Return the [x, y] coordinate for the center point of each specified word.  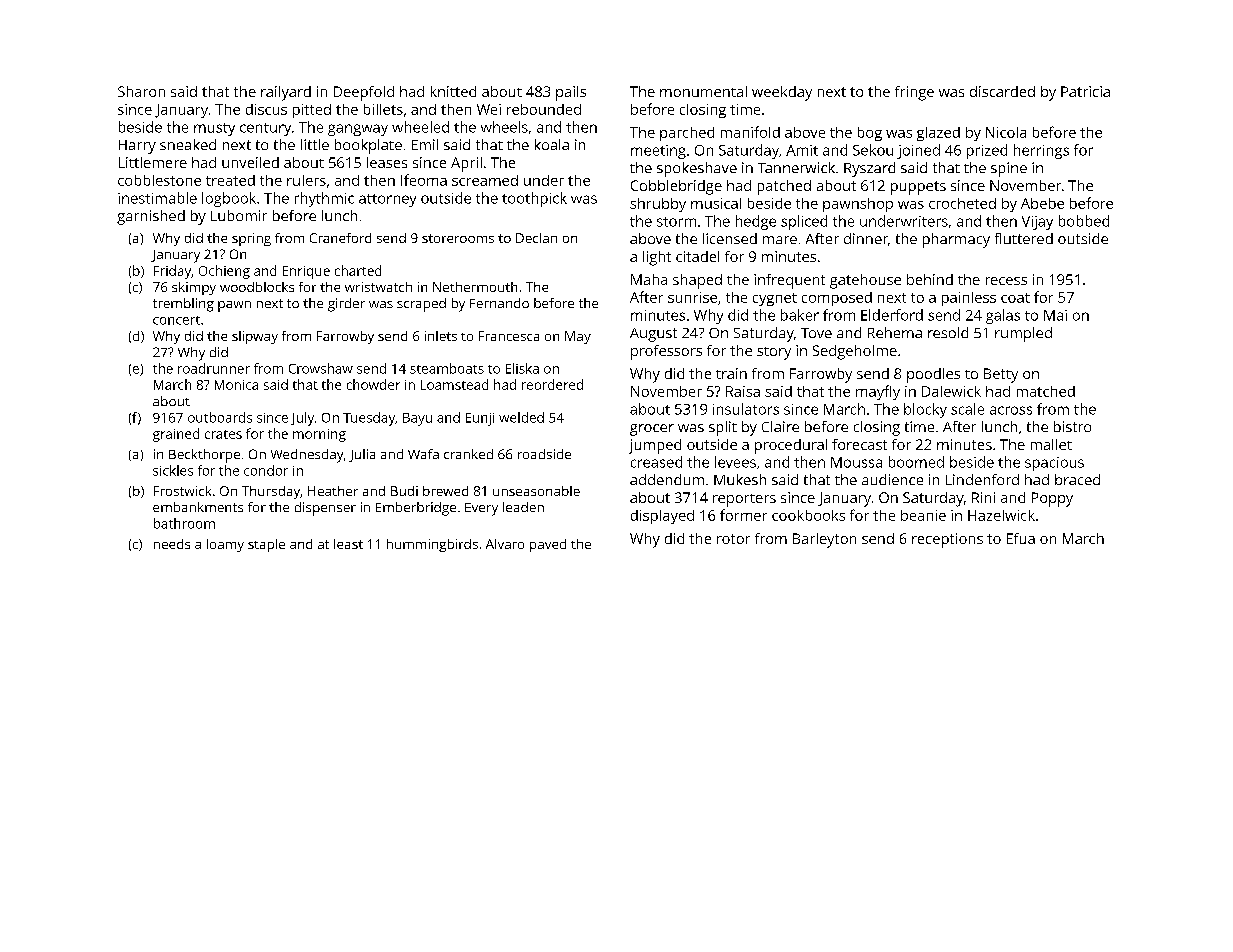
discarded [1002, 91]
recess [1006, 281]
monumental [703, 91]
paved [548, 545]
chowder [373, 384]
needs [172, 544]
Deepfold [364, 93]
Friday [172, 272]
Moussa [856, 462]
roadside [544, 454]
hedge [756, 222]
